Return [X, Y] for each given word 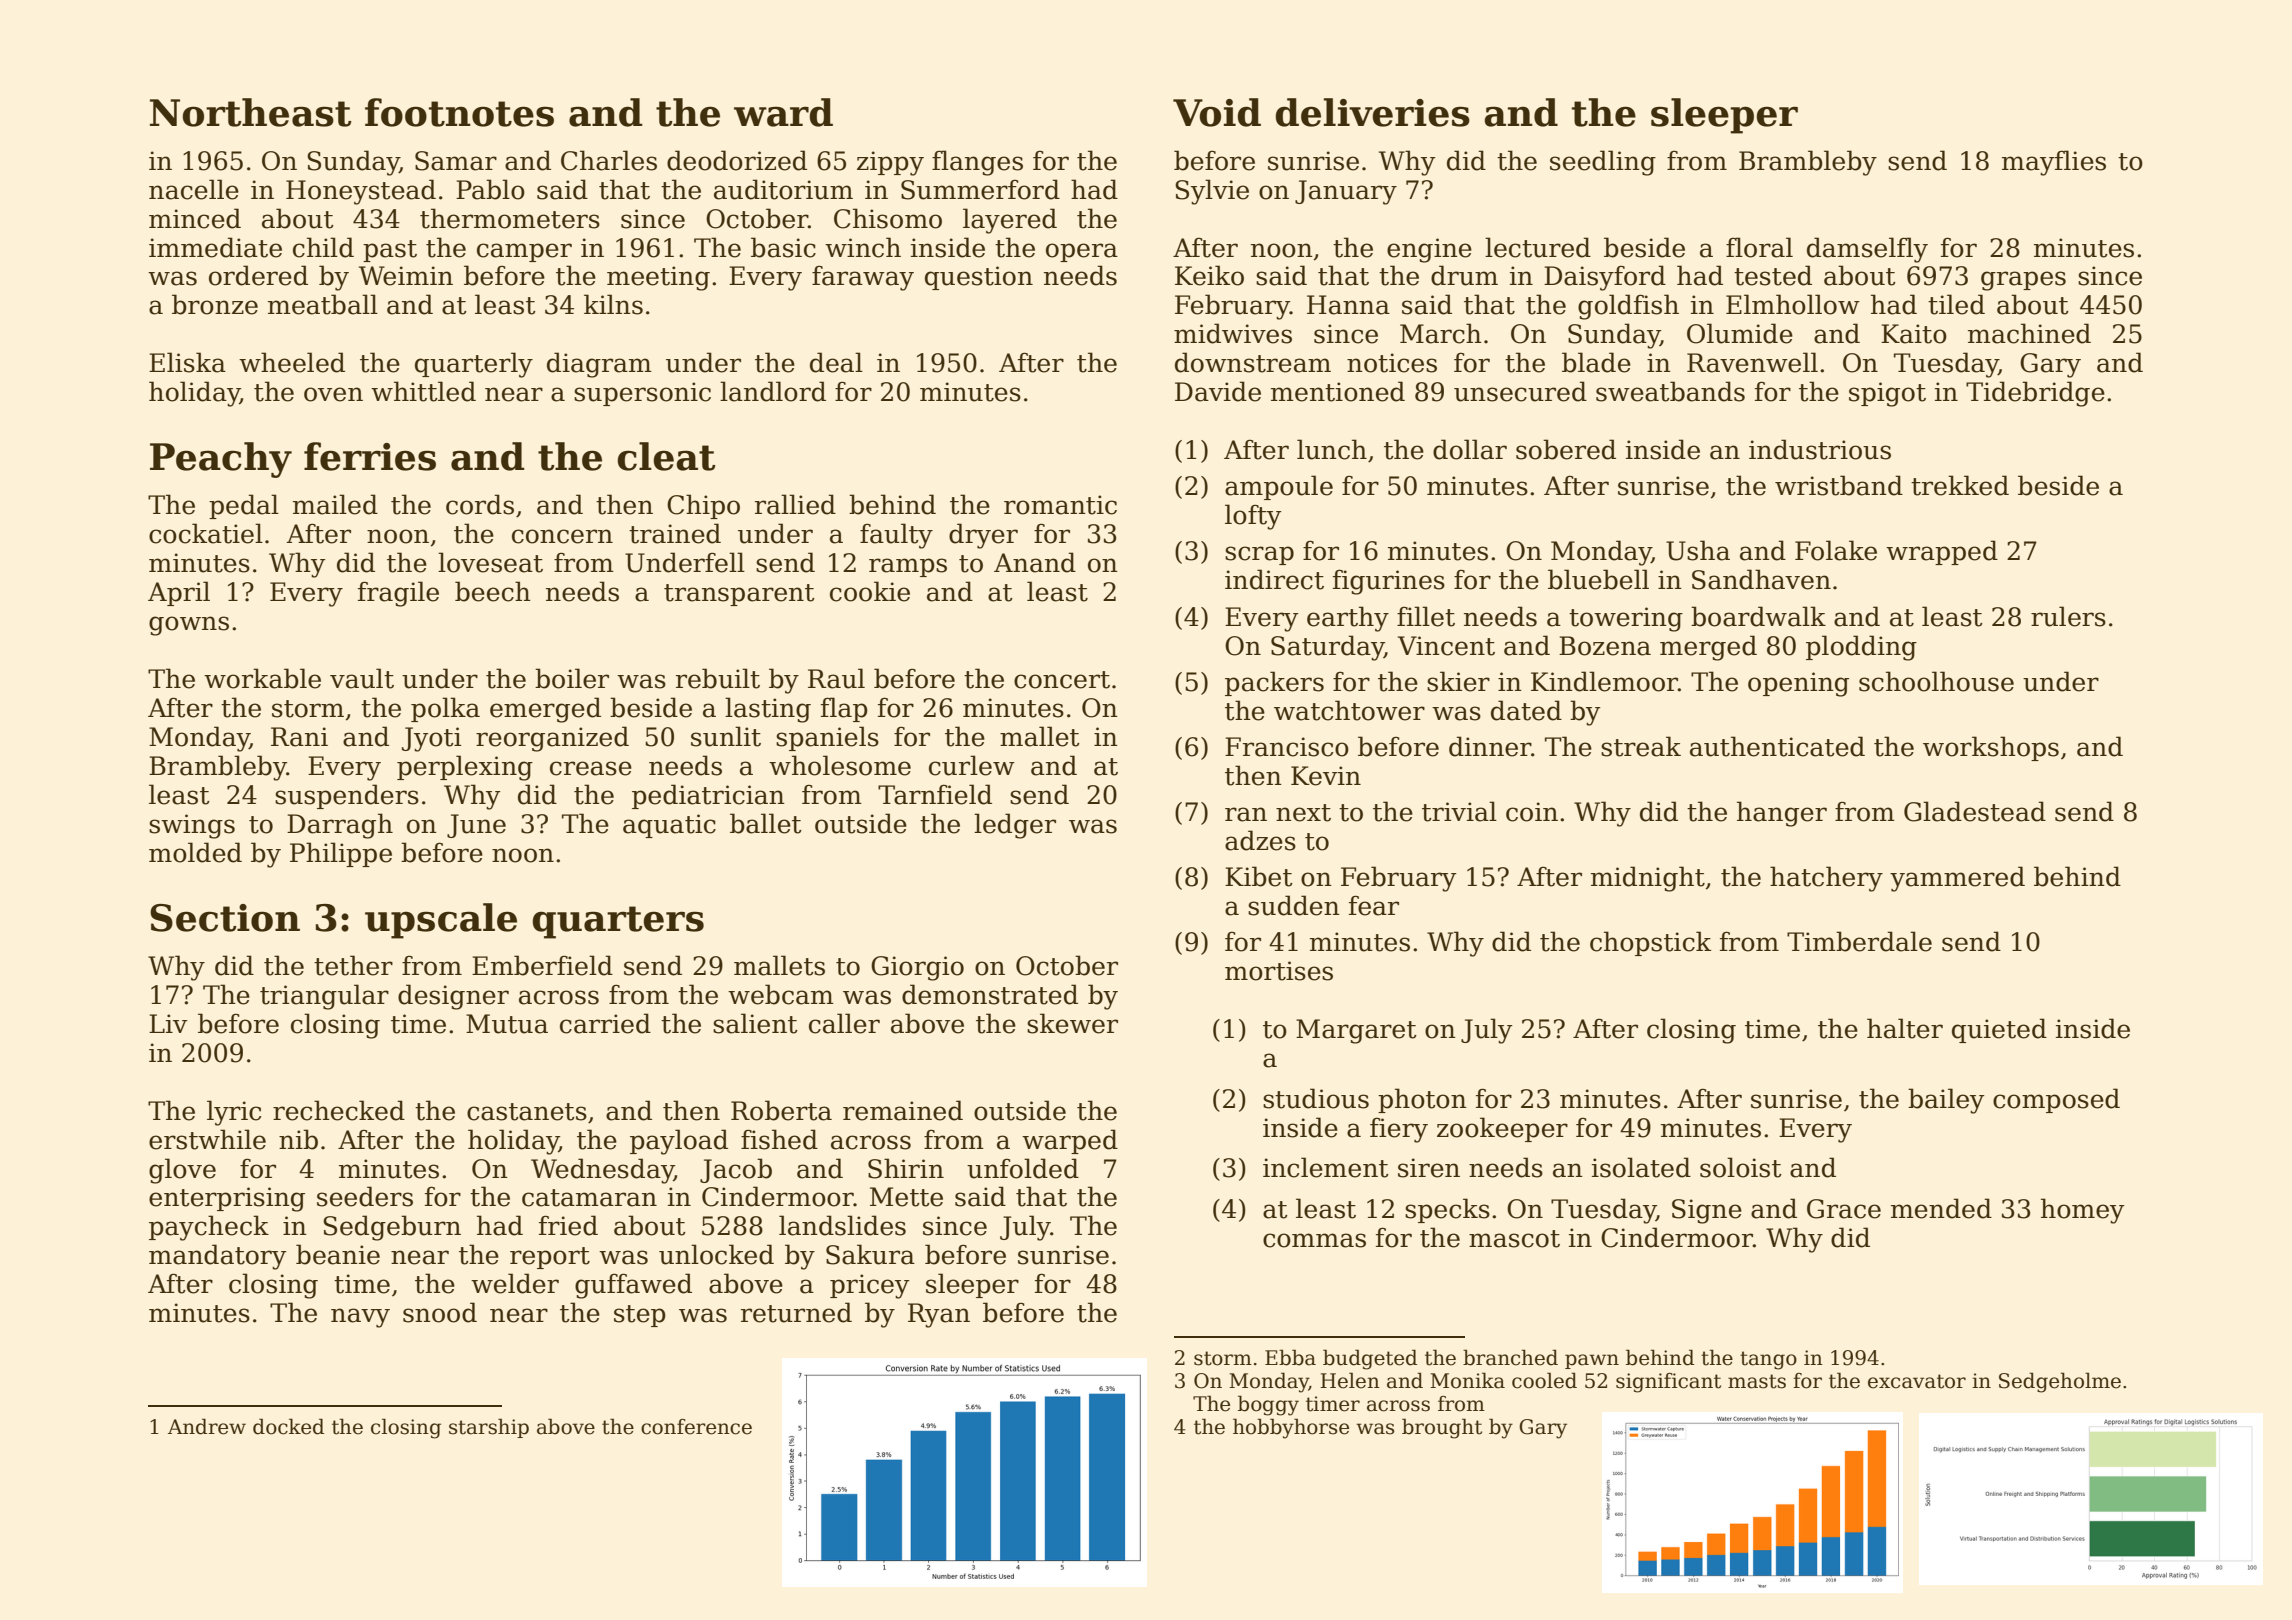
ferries [370, 456]
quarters [618, 922]
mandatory [218, 1257]
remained [903, 1110]
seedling [1603, 163]
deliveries [1372, 112]
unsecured [1520, 391]
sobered [1566, 449]
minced [195, 218]
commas [1314, 1240]
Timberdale [1859, 941]
